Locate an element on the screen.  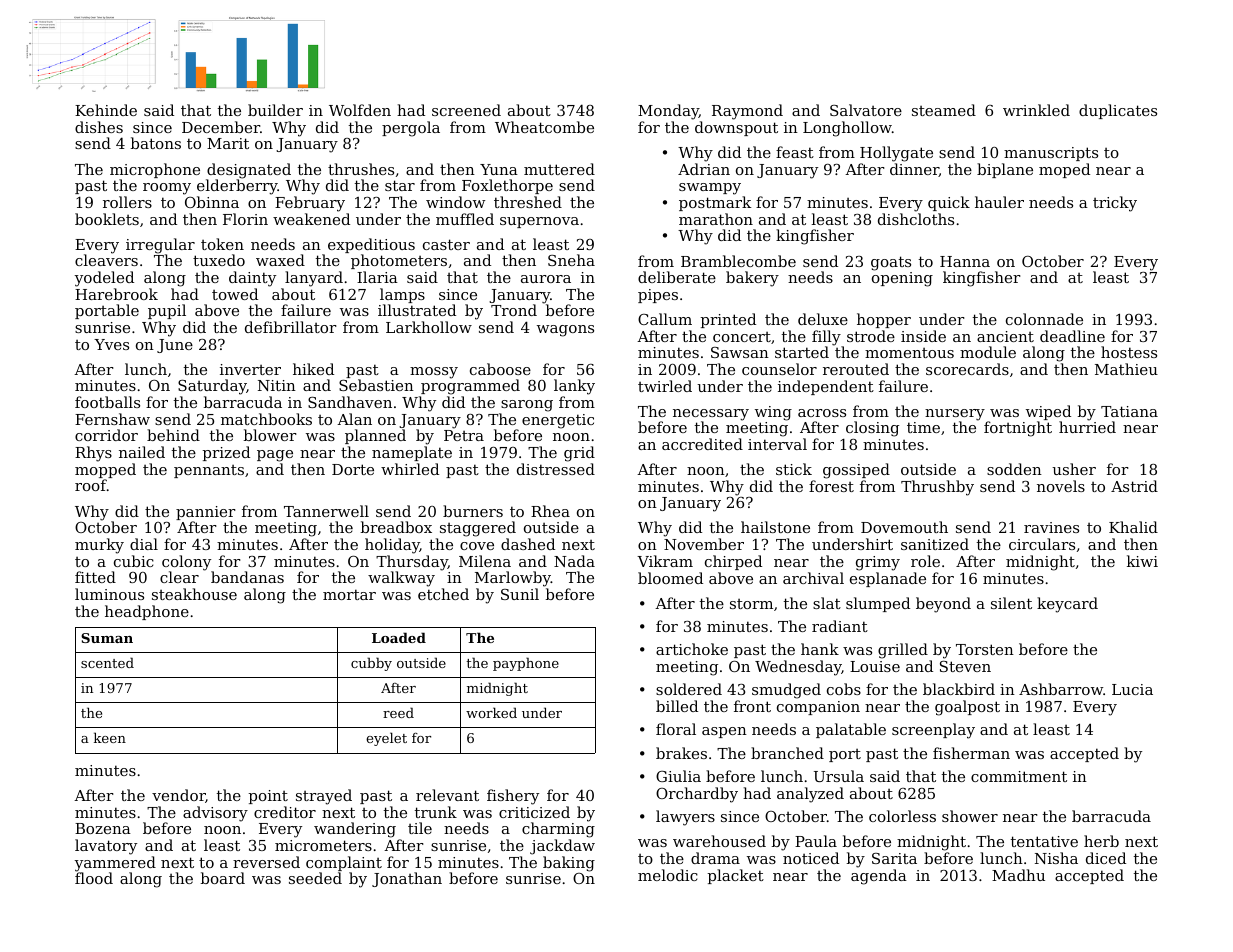
Salvatore is located at coordinates (866, 110).
